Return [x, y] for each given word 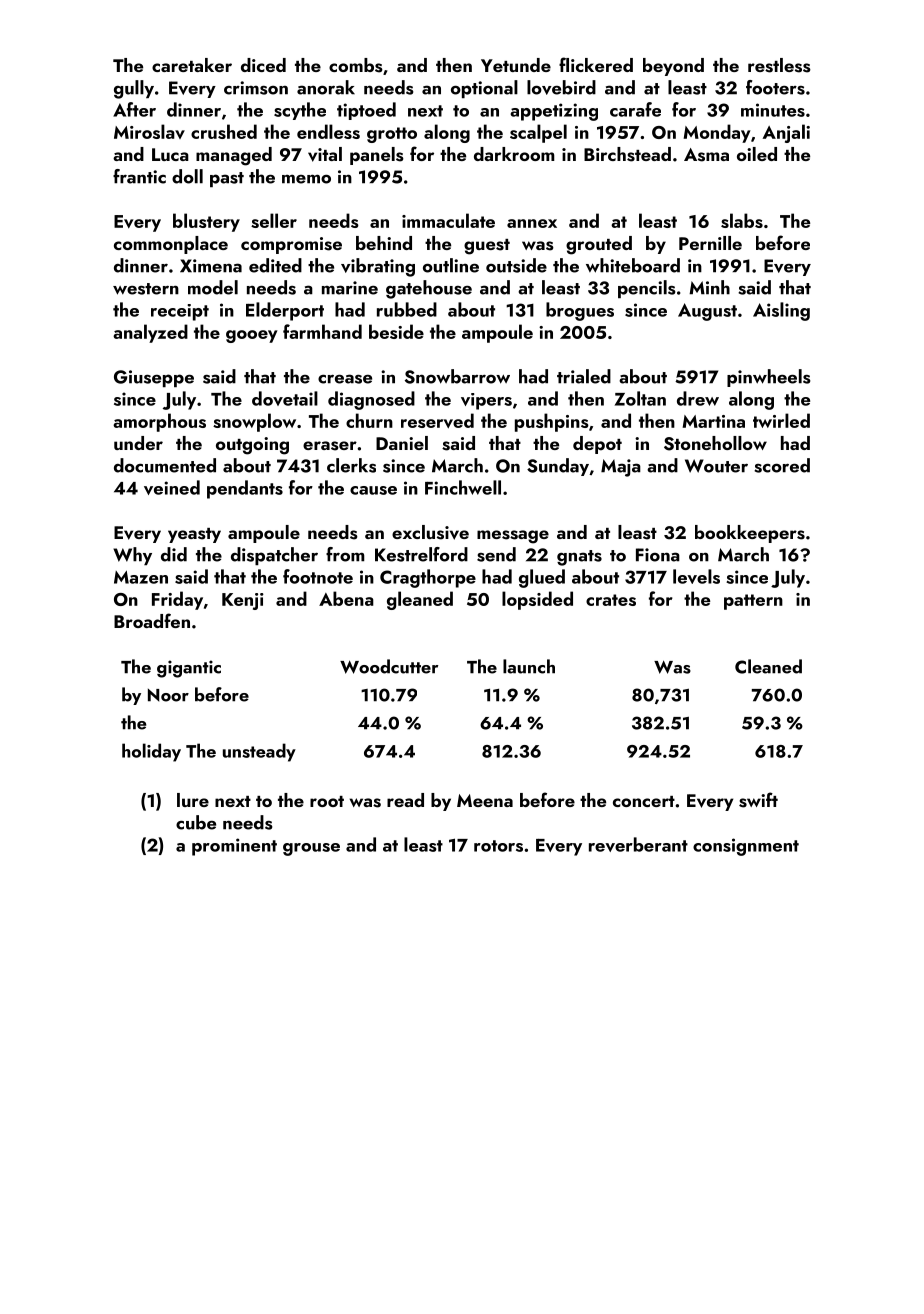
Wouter [716, 466]
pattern [753, 602]
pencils [647, 289]
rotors [498, 846]
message [513, 537]
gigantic [189, 669]
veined [172, 487]
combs [356, 65]
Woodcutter [389, 666]
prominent [234, 847]
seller [274, 220]
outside [516, 265]
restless [779, 65]
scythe [300, 111]
